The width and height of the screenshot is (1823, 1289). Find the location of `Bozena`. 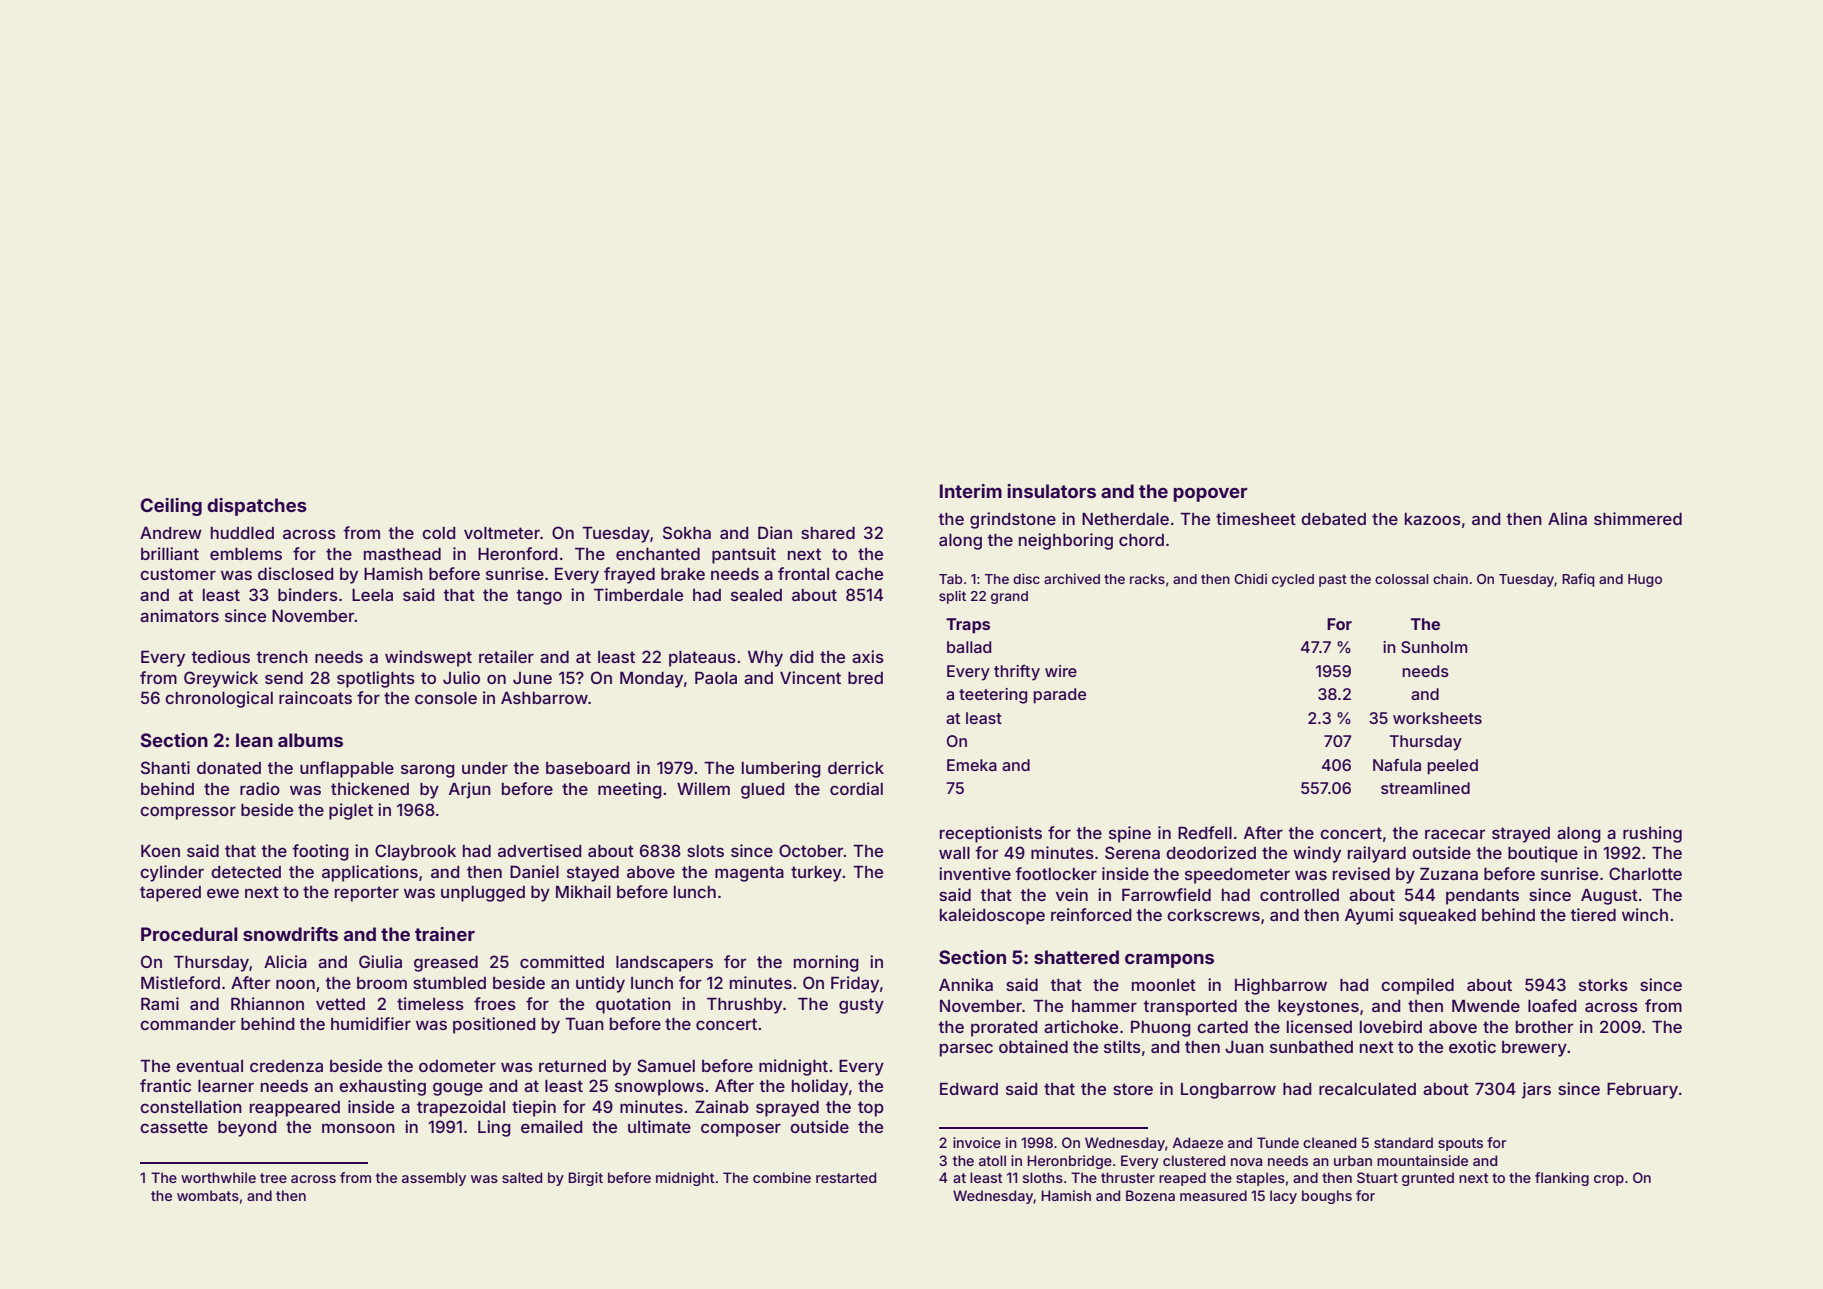

Bozena is located at coordinates (1150, 1195).
